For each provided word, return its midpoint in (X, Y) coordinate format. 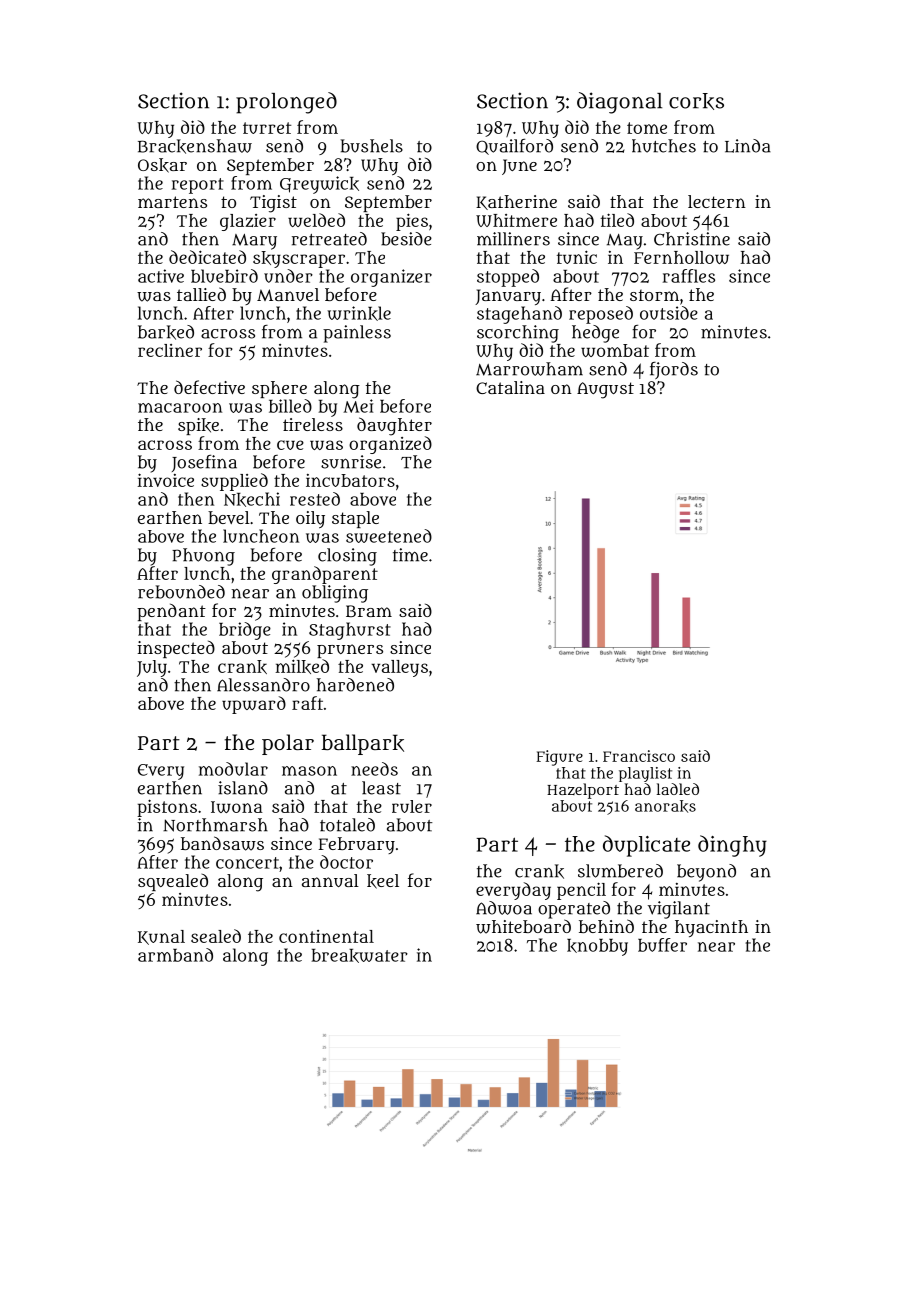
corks (696, 101)
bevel (229, 517)
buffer (662, 945)
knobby (597, 947)
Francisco (639, 756)
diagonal (619, 103)
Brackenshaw (195, 146)
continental (326, 936)
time (410, 555)
